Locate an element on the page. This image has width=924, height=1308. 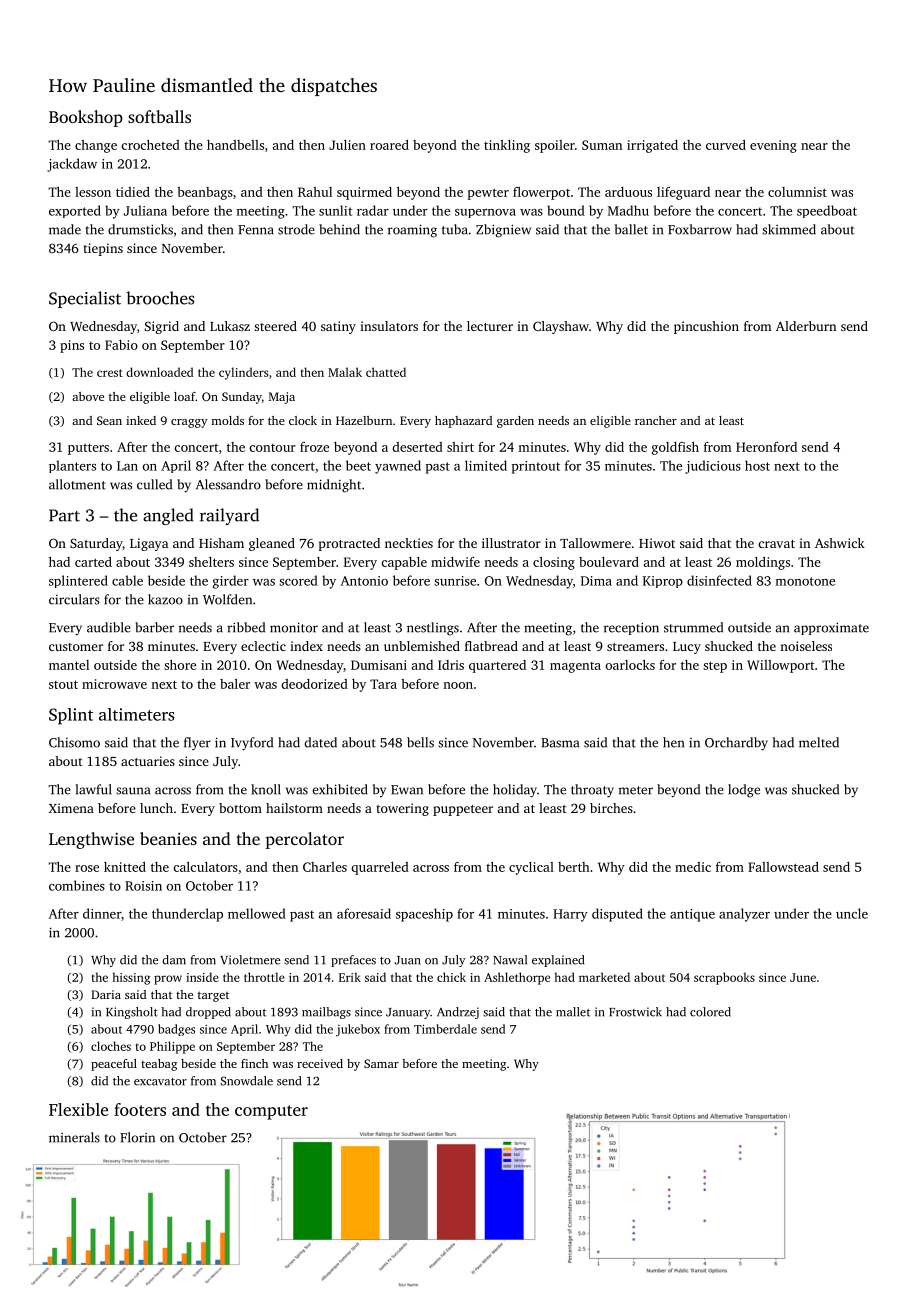
lodge is located at coordinates (744, 791).
